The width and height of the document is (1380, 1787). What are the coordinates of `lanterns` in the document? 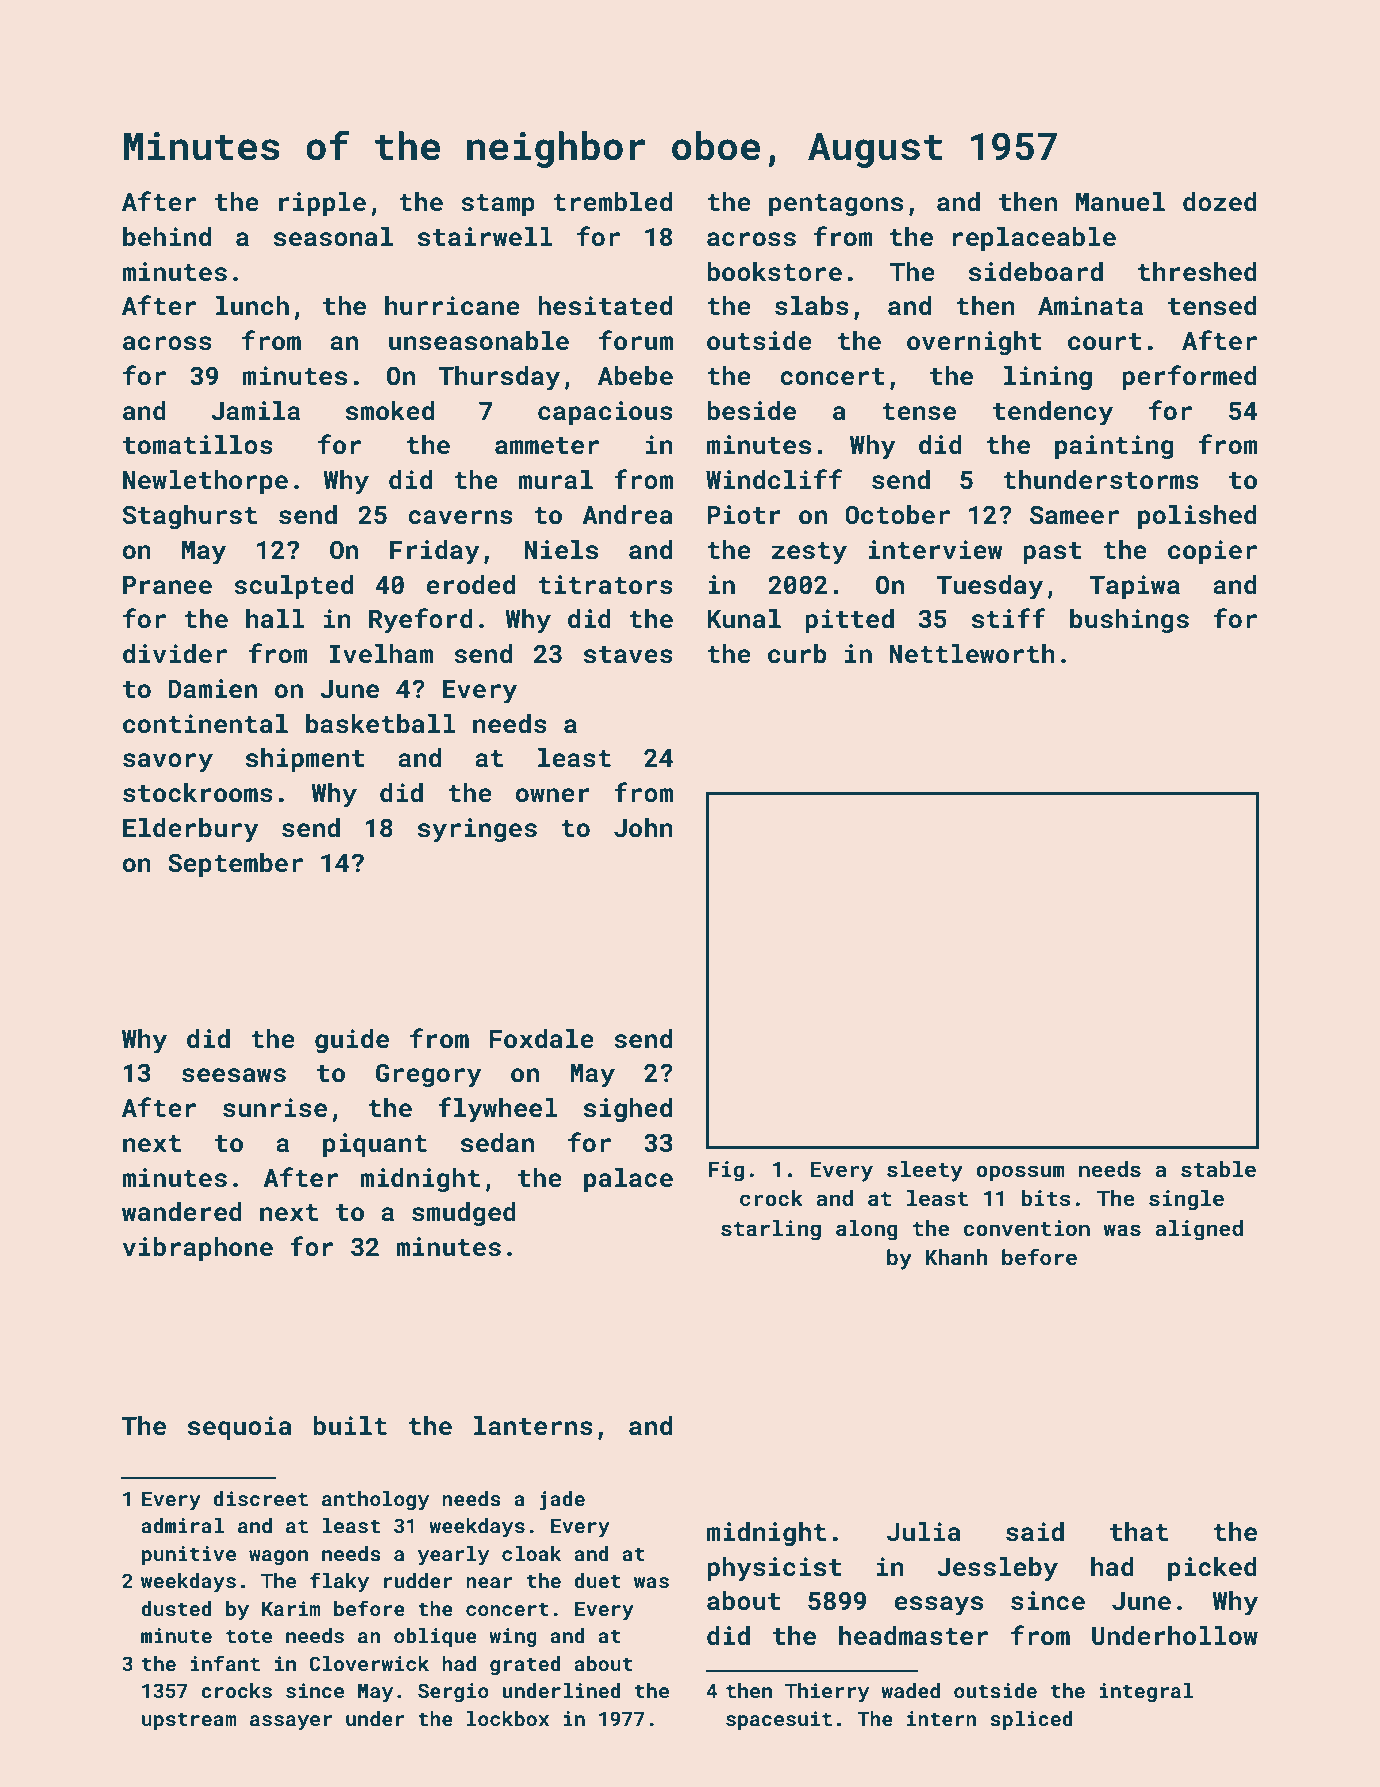 It's located at (533, 1426).
